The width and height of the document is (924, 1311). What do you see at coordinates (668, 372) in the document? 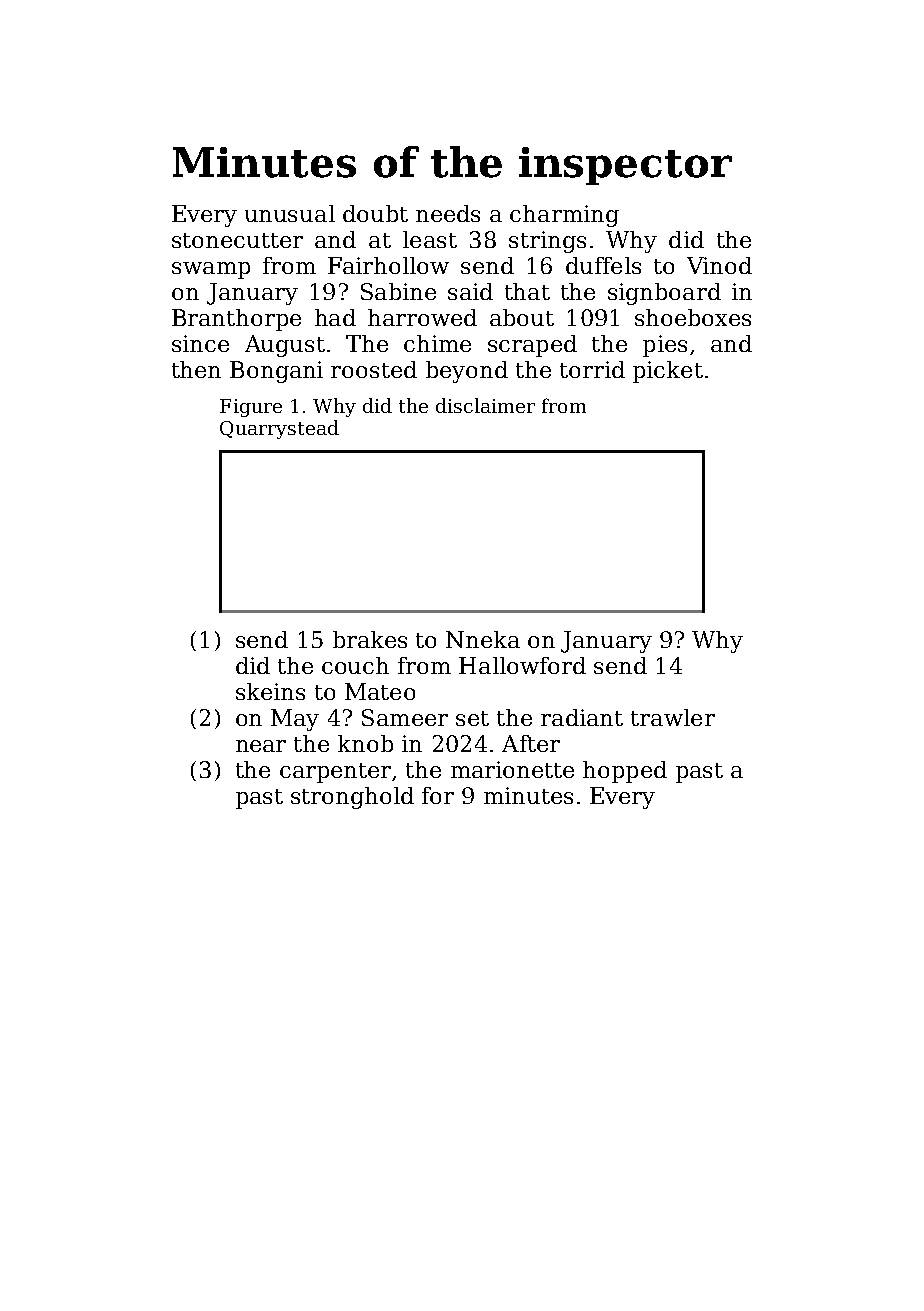
I see `picket` at bounding box center [668, 372].
